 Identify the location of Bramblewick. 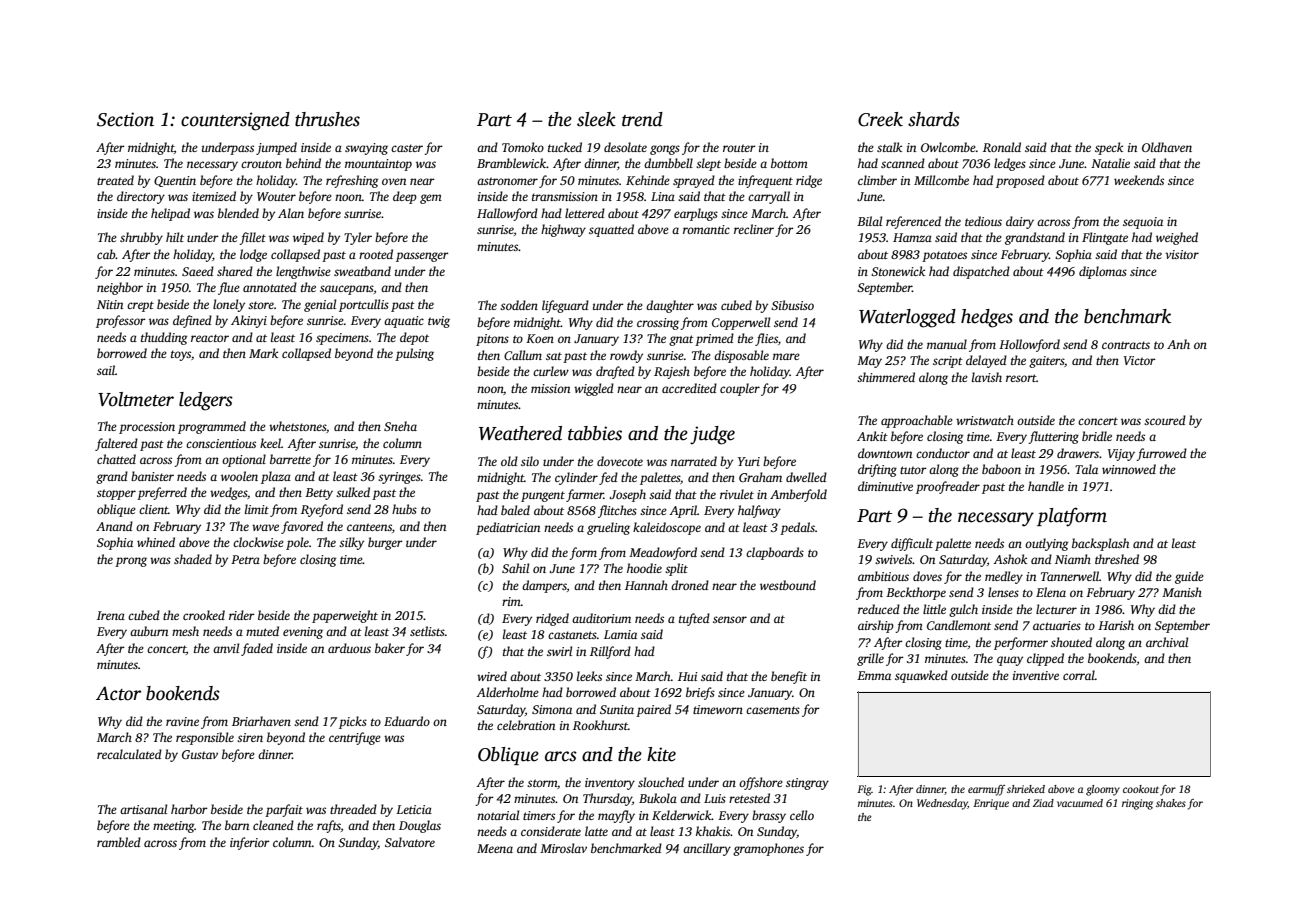
(511, 163).
